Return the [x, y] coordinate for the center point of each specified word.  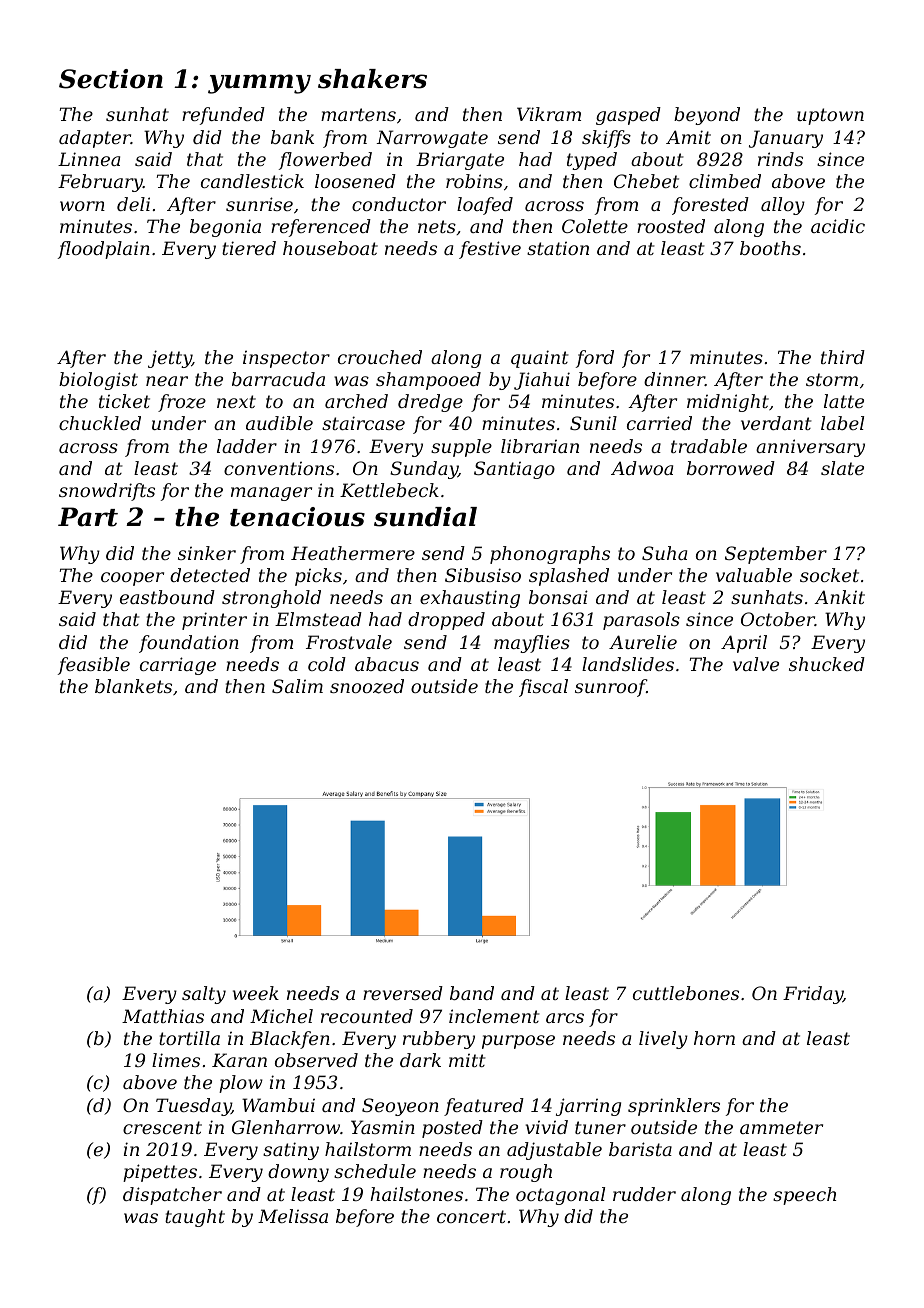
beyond [707, 116]
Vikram [549, 114]
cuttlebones [686, 993]
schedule [375, 1171]
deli [133, 204]
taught [195, 1218]
